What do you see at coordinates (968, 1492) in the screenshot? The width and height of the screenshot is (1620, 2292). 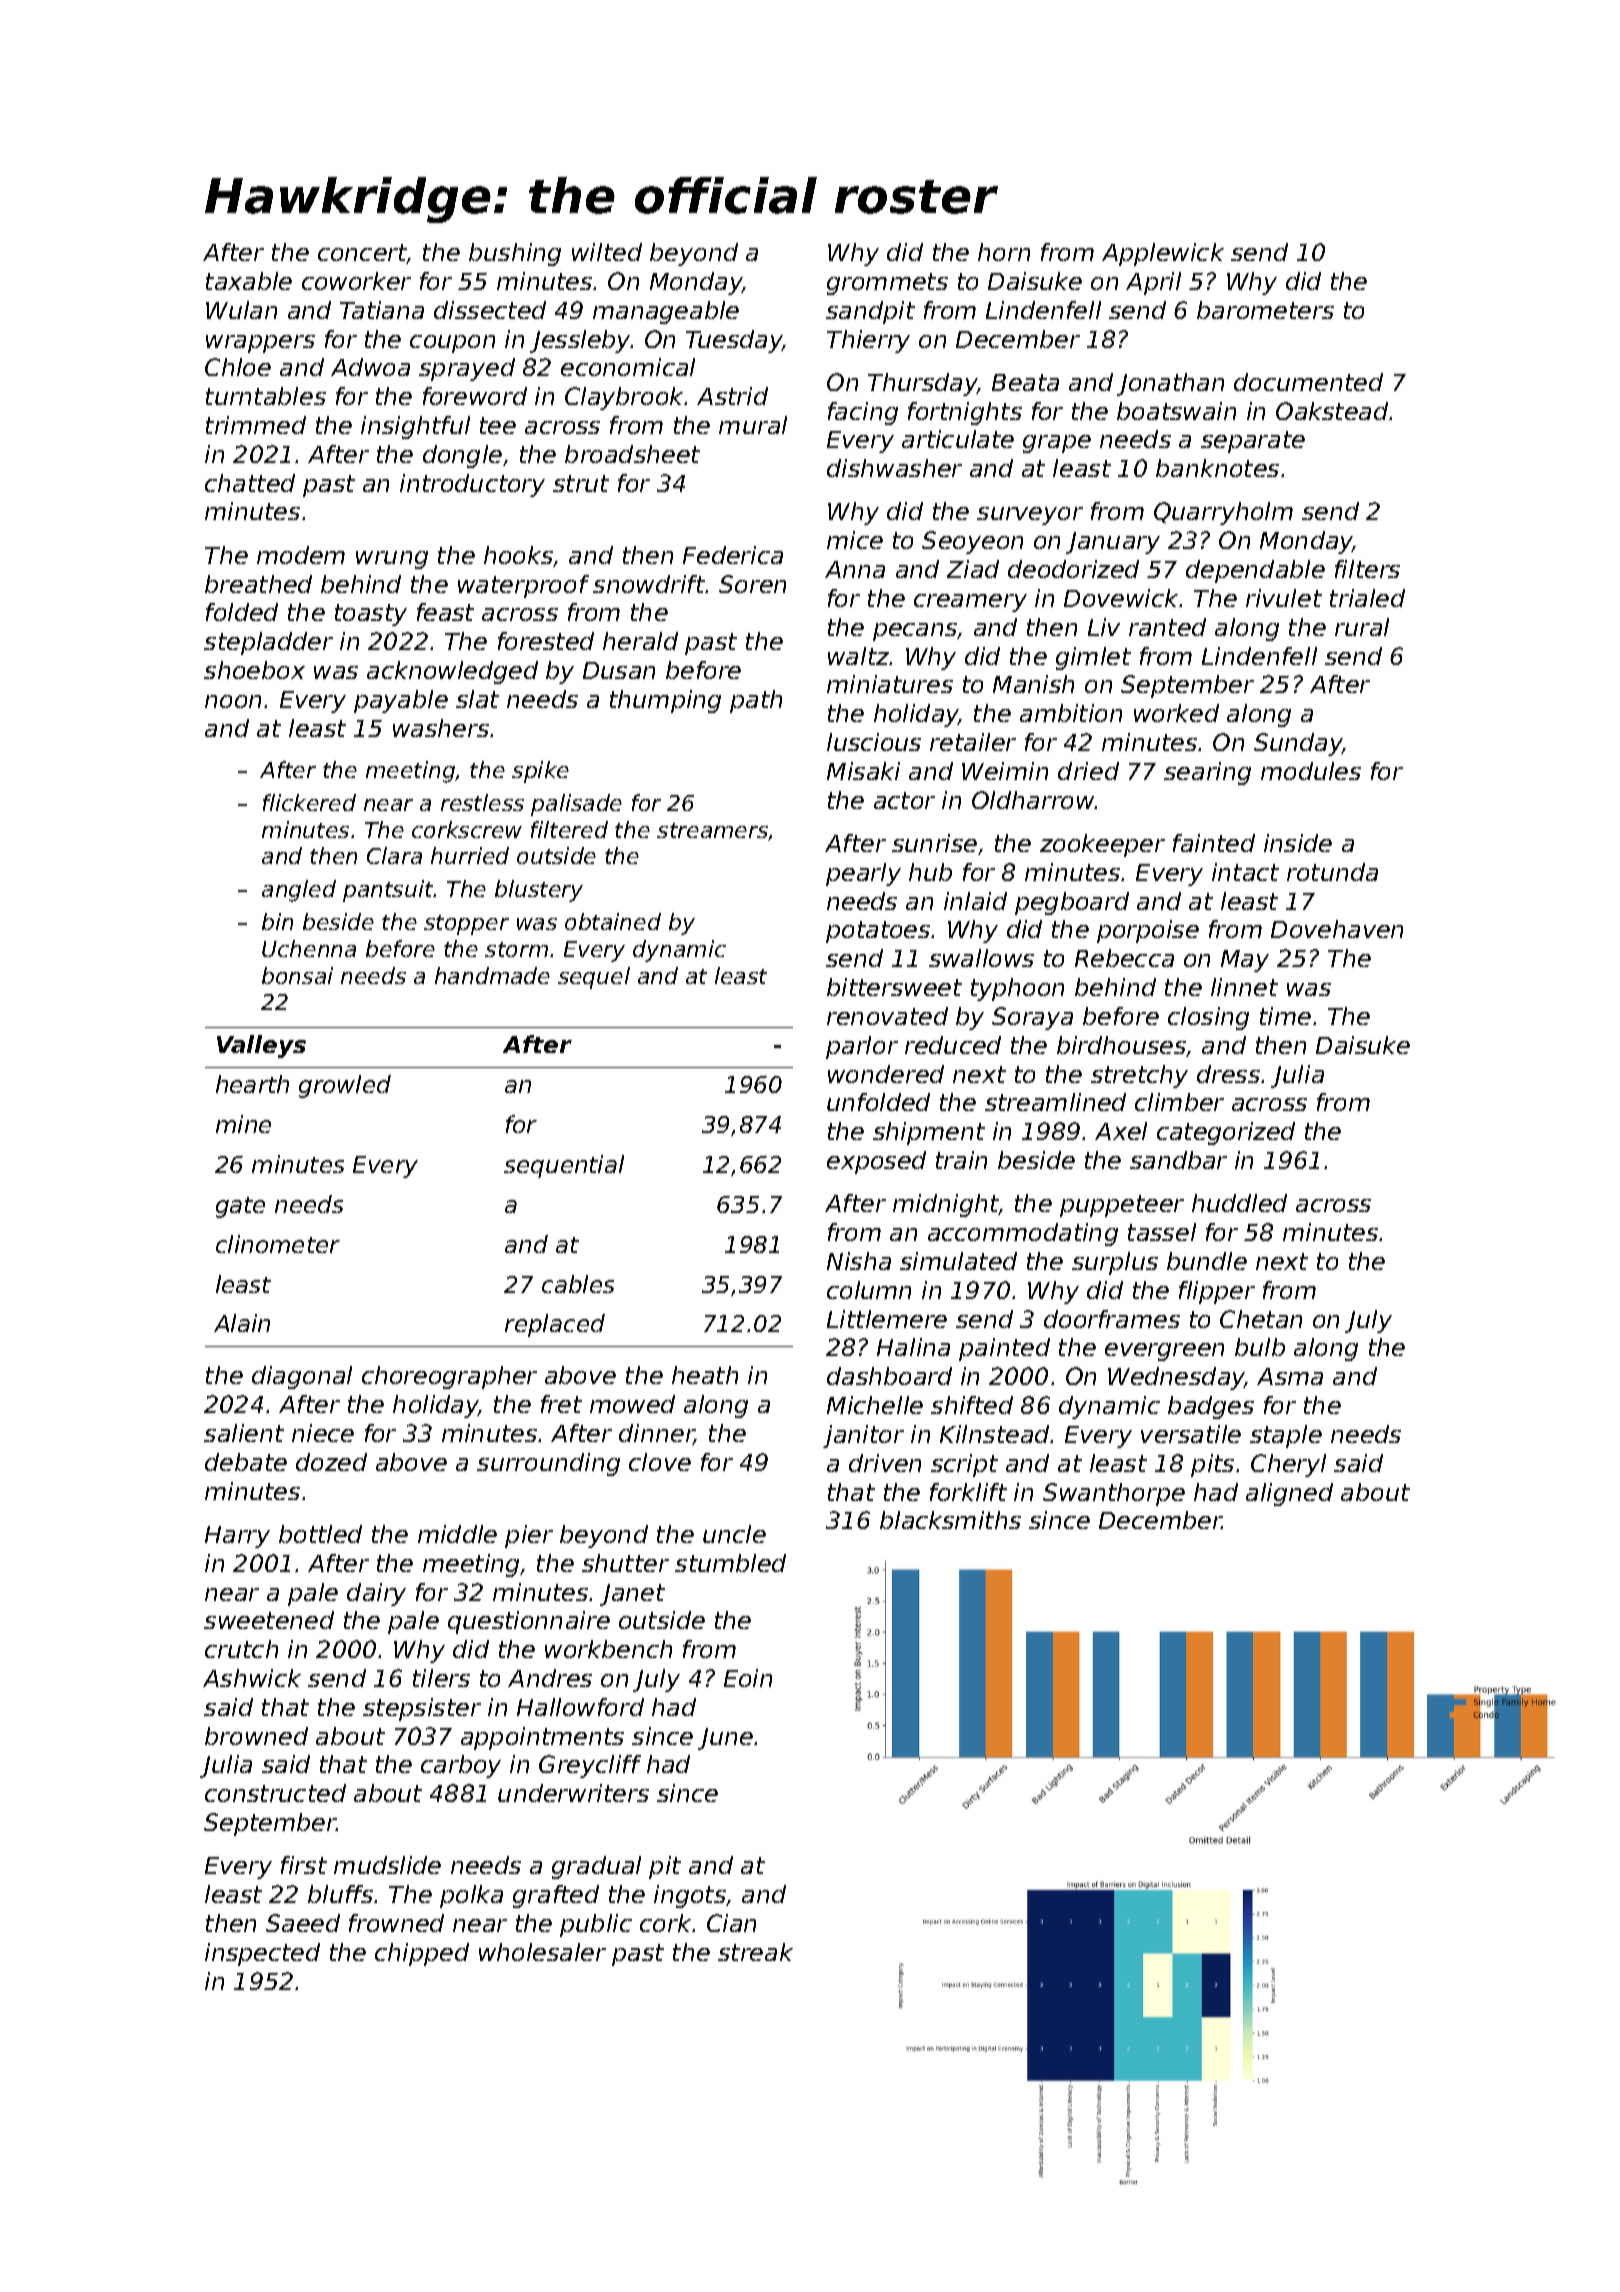 I see `forklift` at bounding box center [968, 1492].
